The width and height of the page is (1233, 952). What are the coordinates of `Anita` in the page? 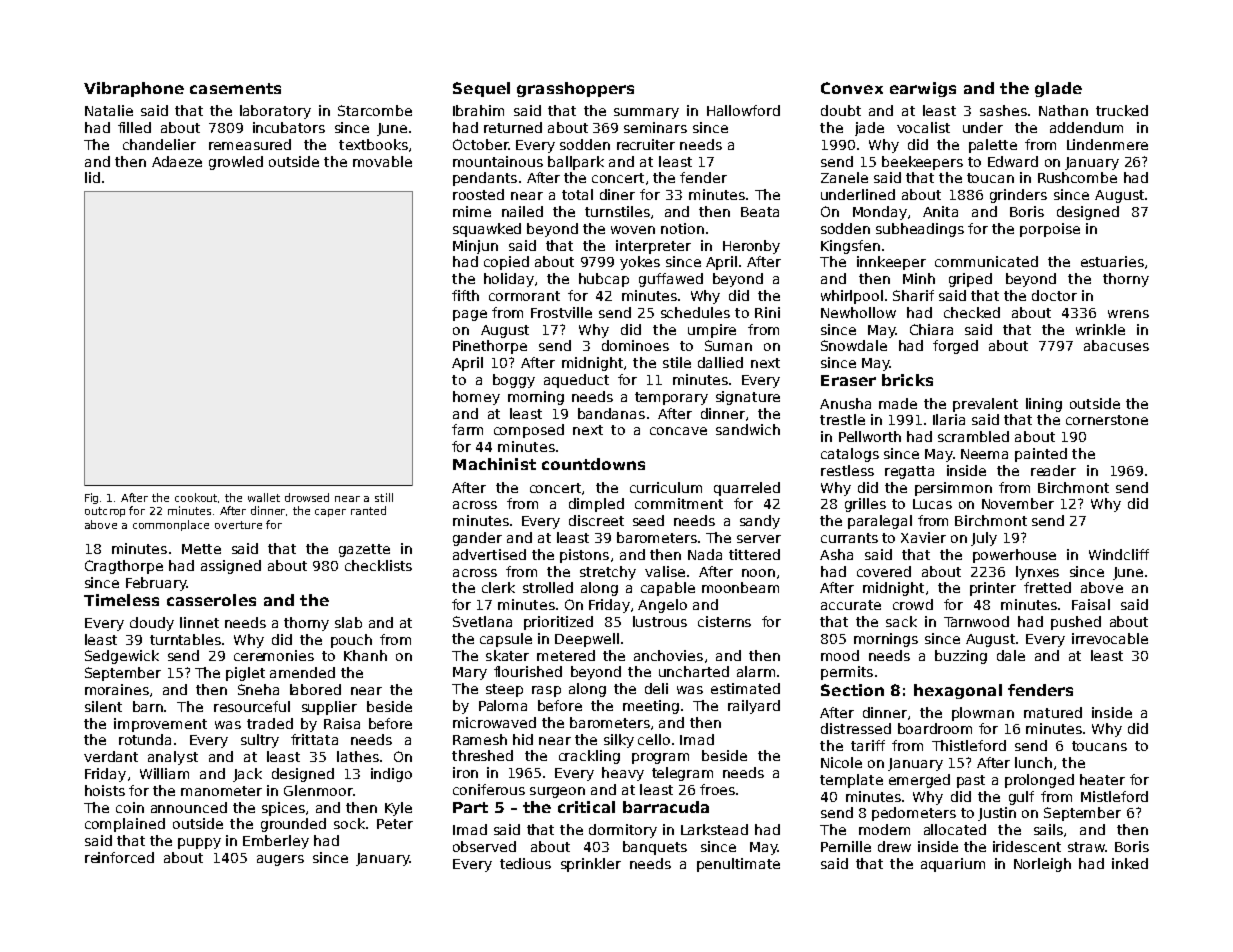 It's located at (940, 211).
